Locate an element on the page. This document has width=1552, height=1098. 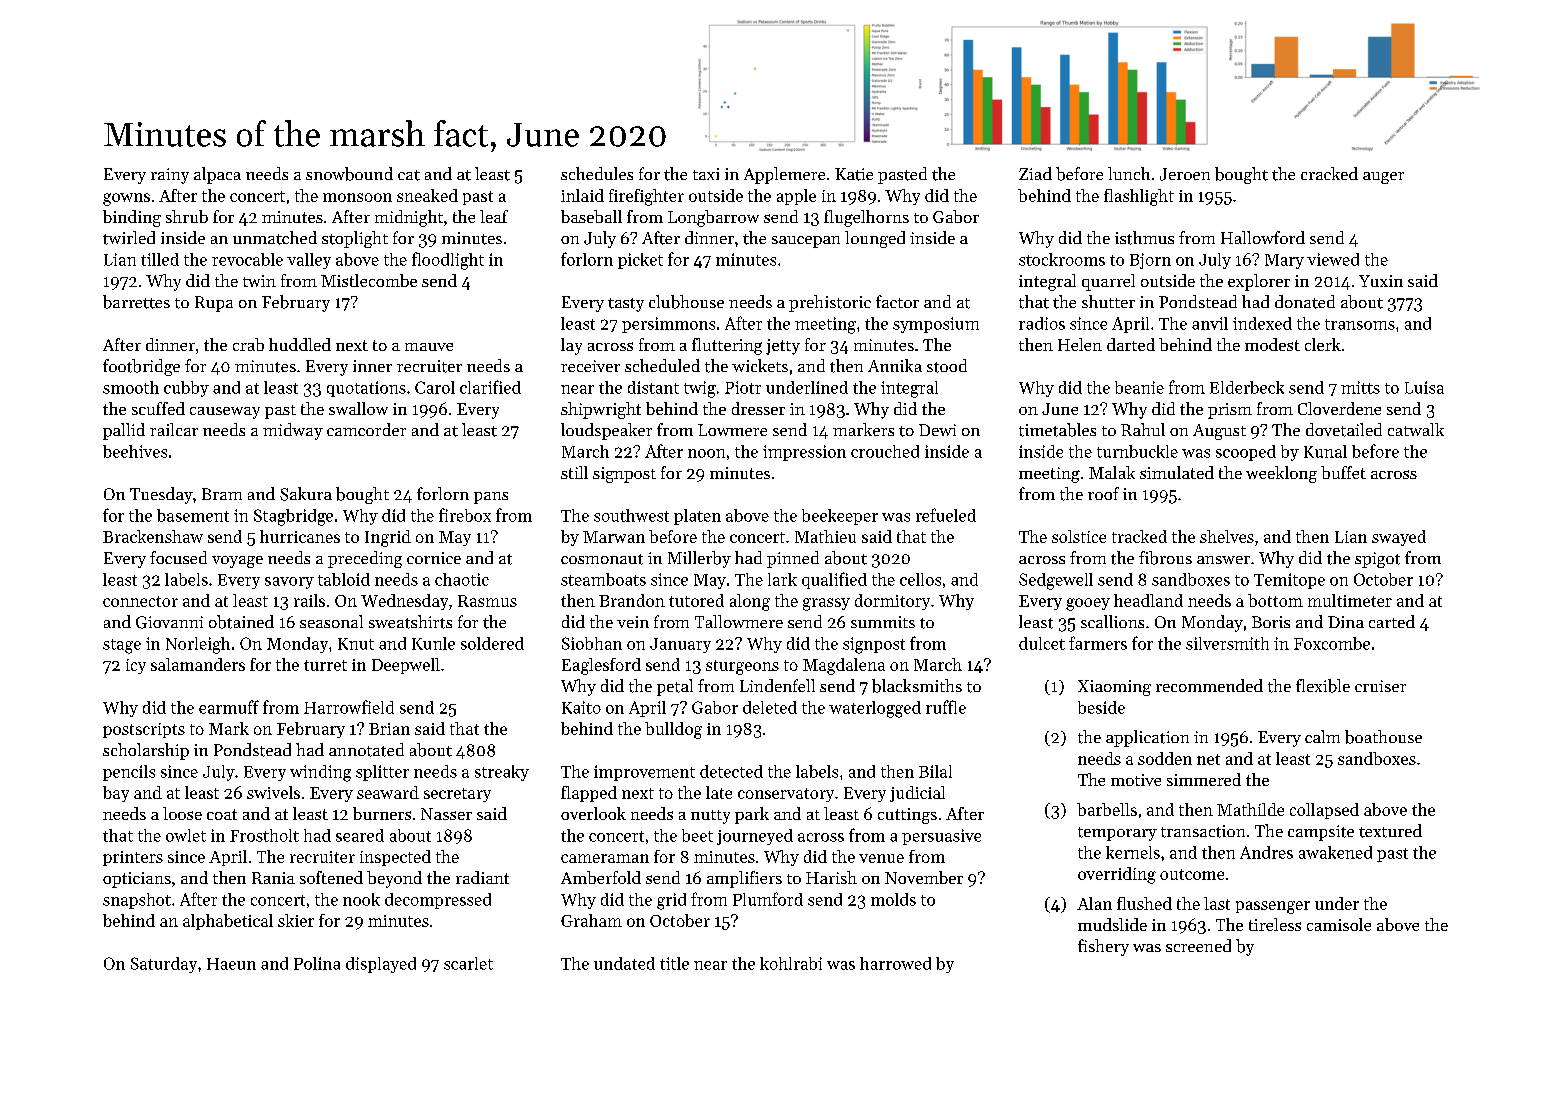
silversmith is located at coordinates (1227, 643).
